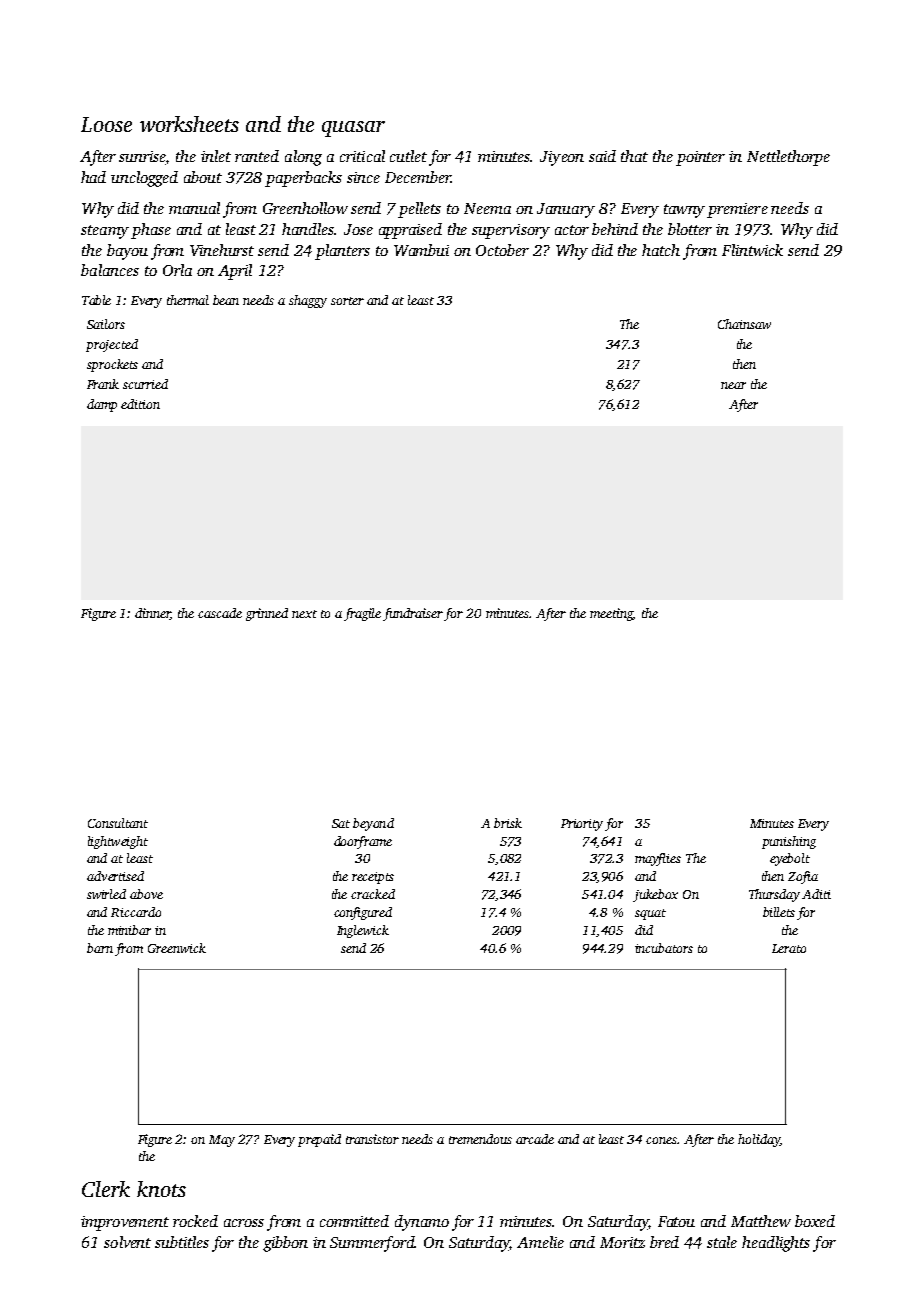 This screenshot has height=1308, width=924. Describe the element at coordinates (118, 823) in the screenshot. I see `Consultant` at that location.
